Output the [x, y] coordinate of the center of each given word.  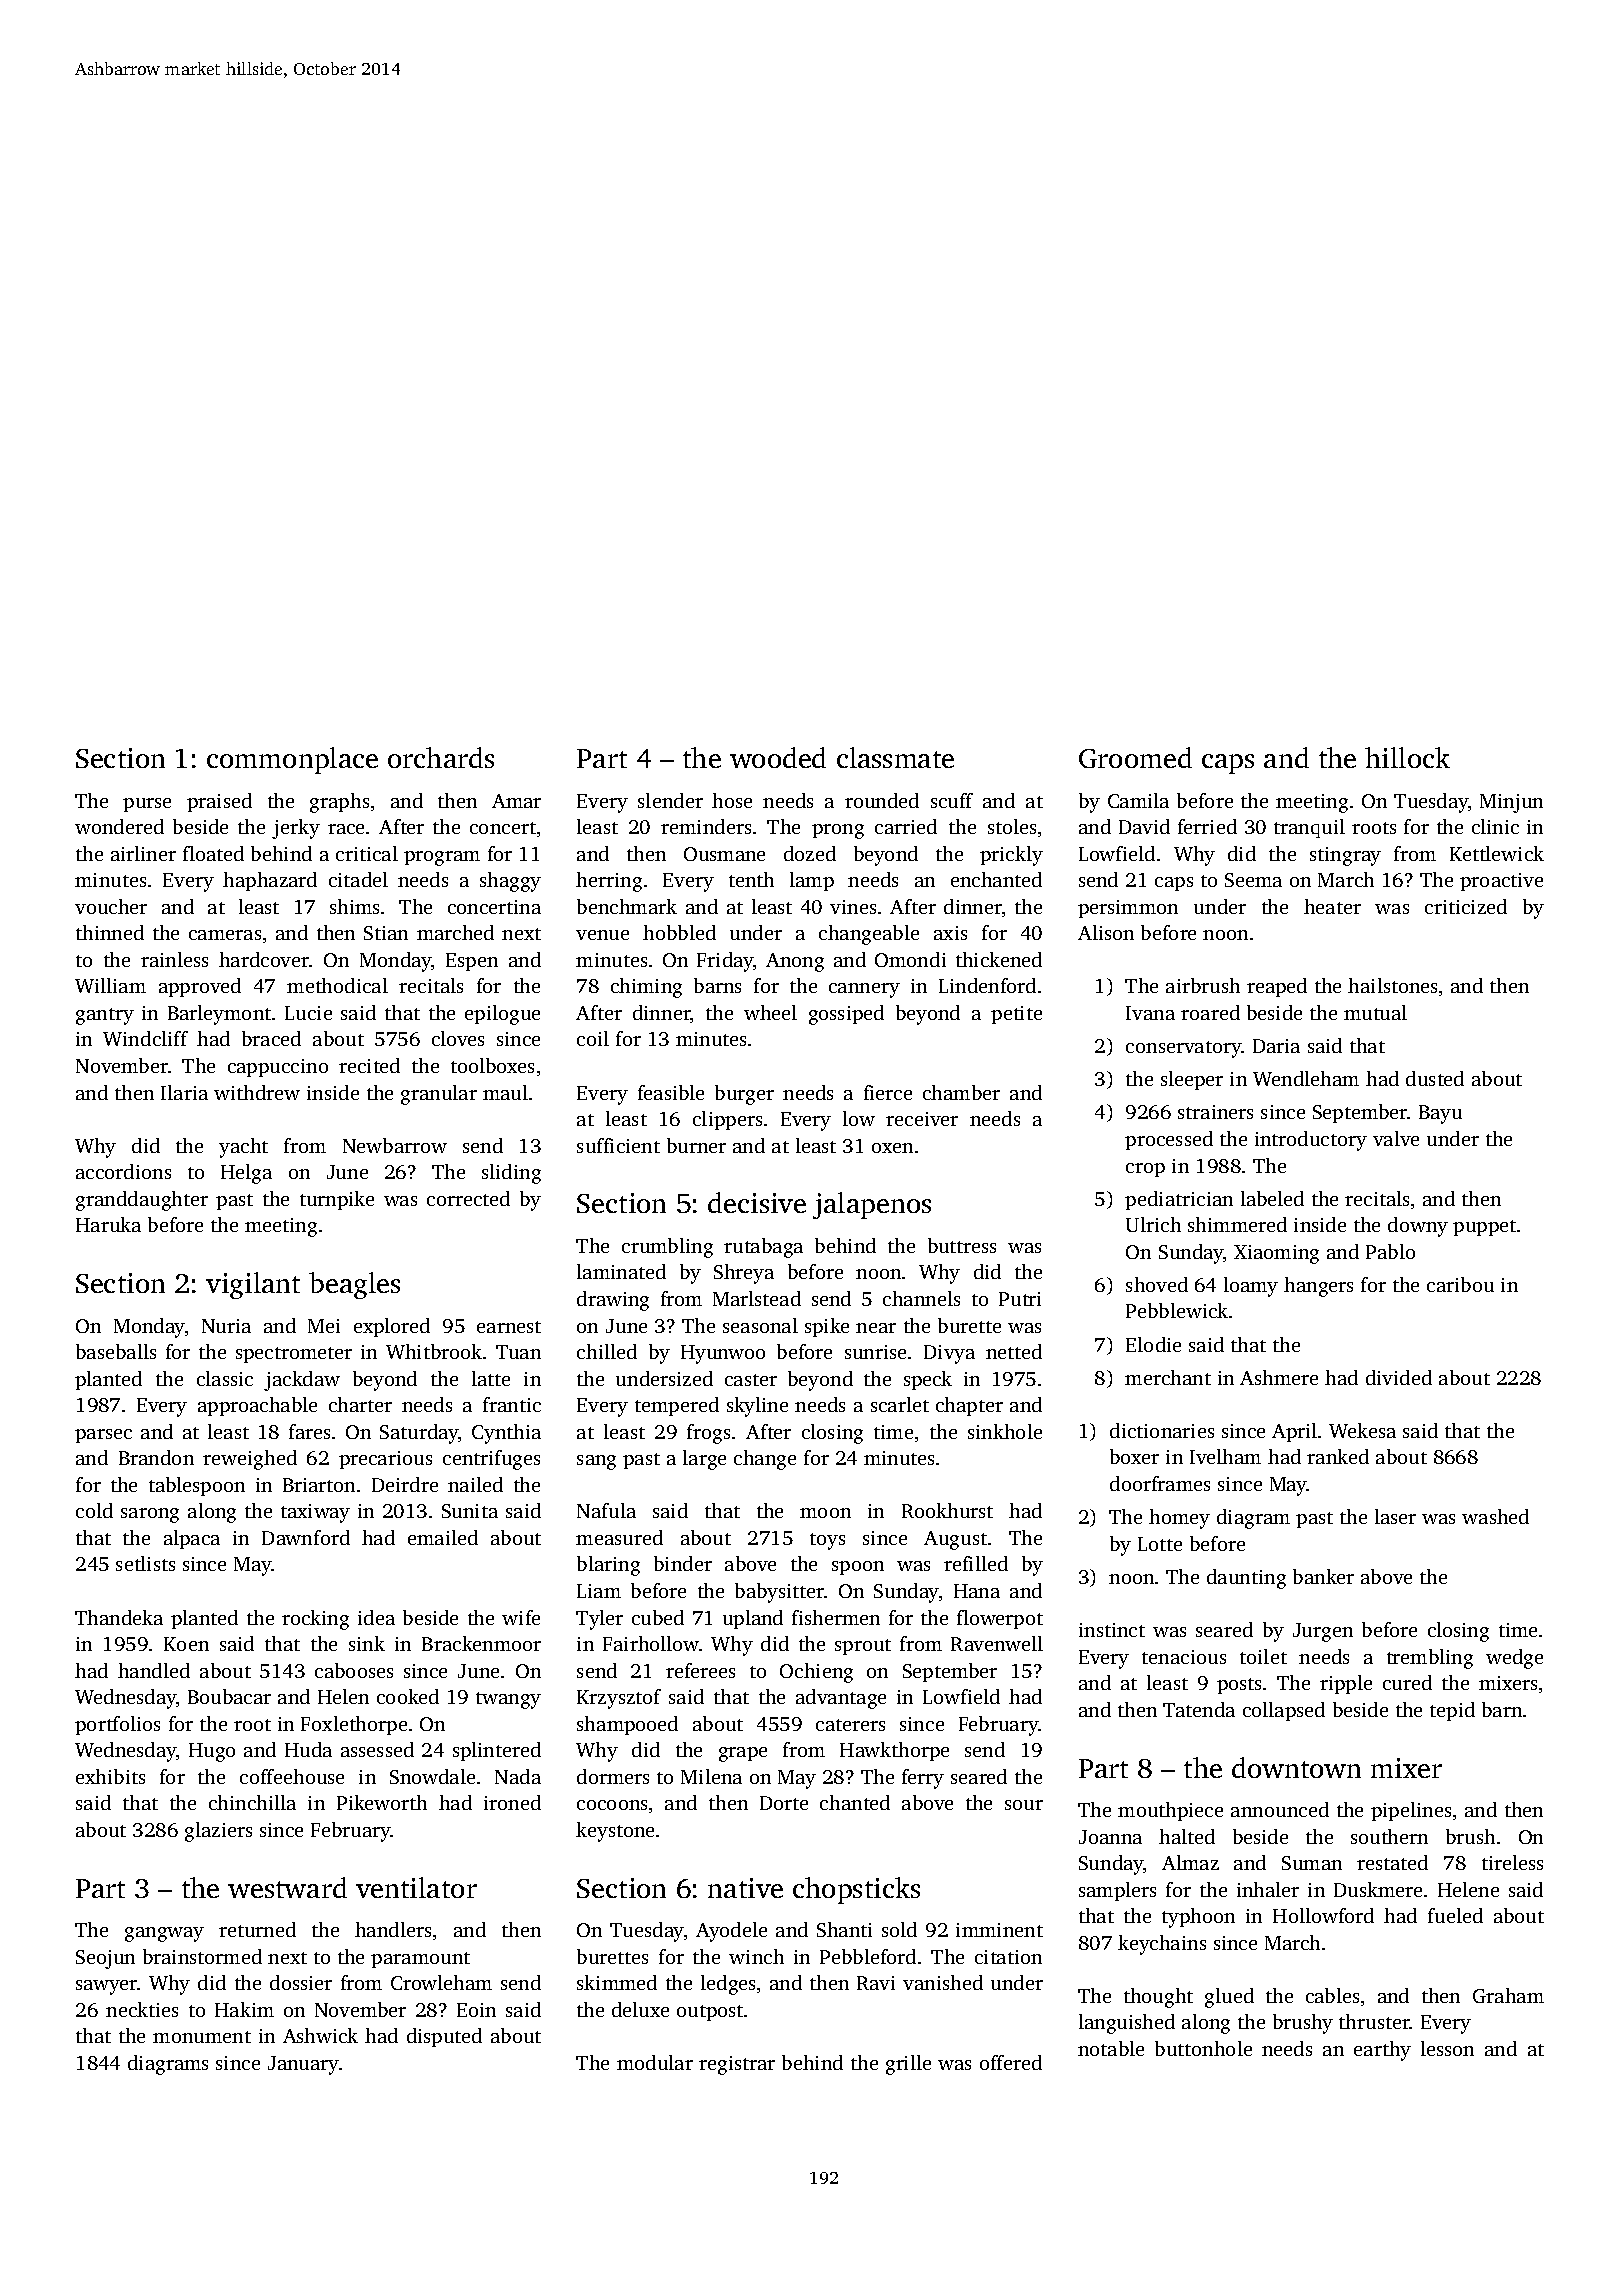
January [303, 2065]
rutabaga [763, 1248]
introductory [1311, 1141]
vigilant [253, 1285]
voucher [111, 906]
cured [1407, 1682]
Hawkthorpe [894, 1751]
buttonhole [1203, 2048]
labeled [1272, 1198]
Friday [725, 962]
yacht [243, 1148]
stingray [1345, 856]
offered [1011, 2062]
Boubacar [229, 1696]
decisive [757, 1202]
